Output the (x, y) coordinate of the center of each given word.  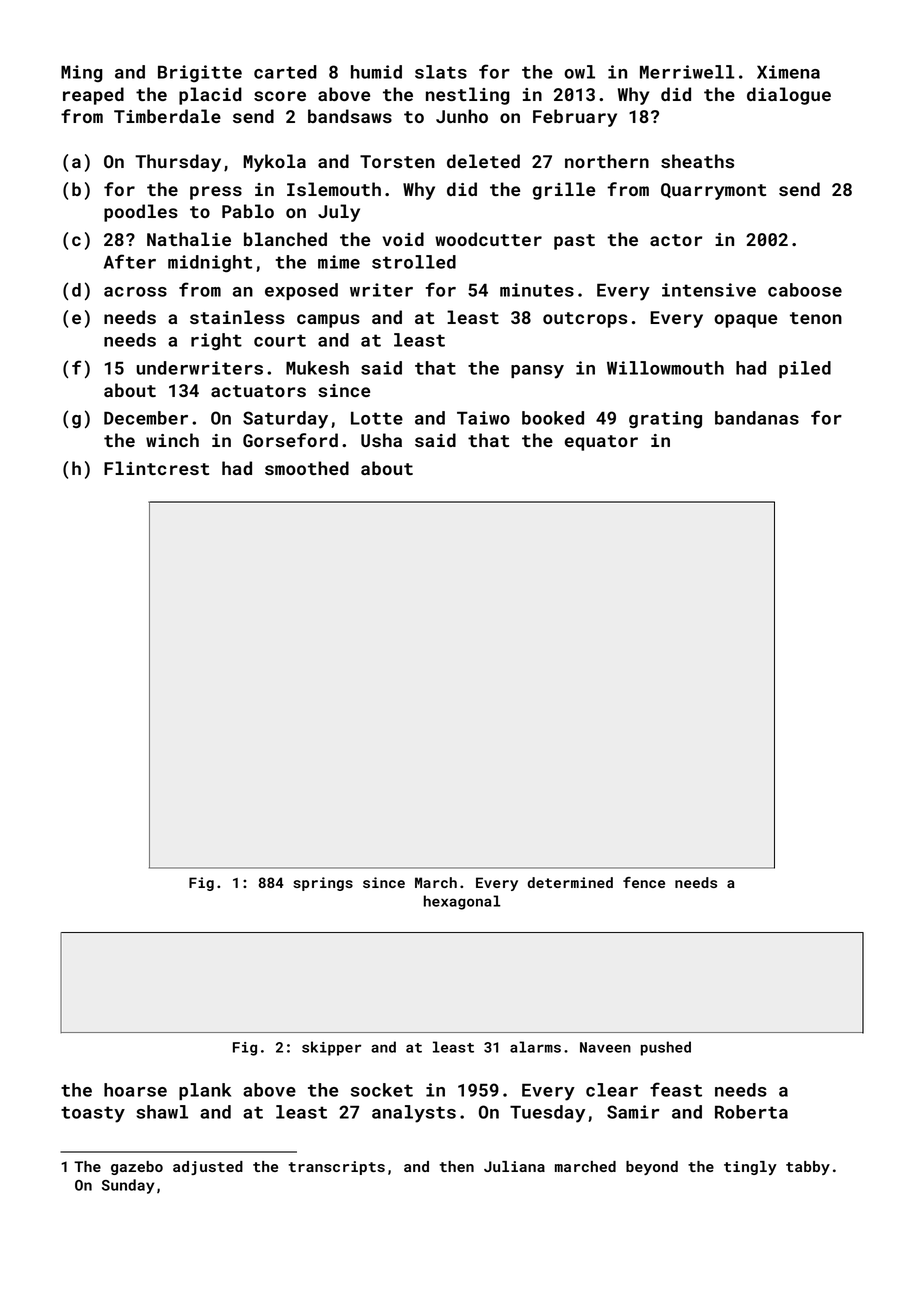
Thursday (178, 163)
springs (323, 884)
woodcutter (488, 239)
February (575, 118)
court (280, 340)
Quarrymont (713, 191)
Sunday (128, 1186)
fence (644, 882)
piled (805, 369)
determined (570, 882)
